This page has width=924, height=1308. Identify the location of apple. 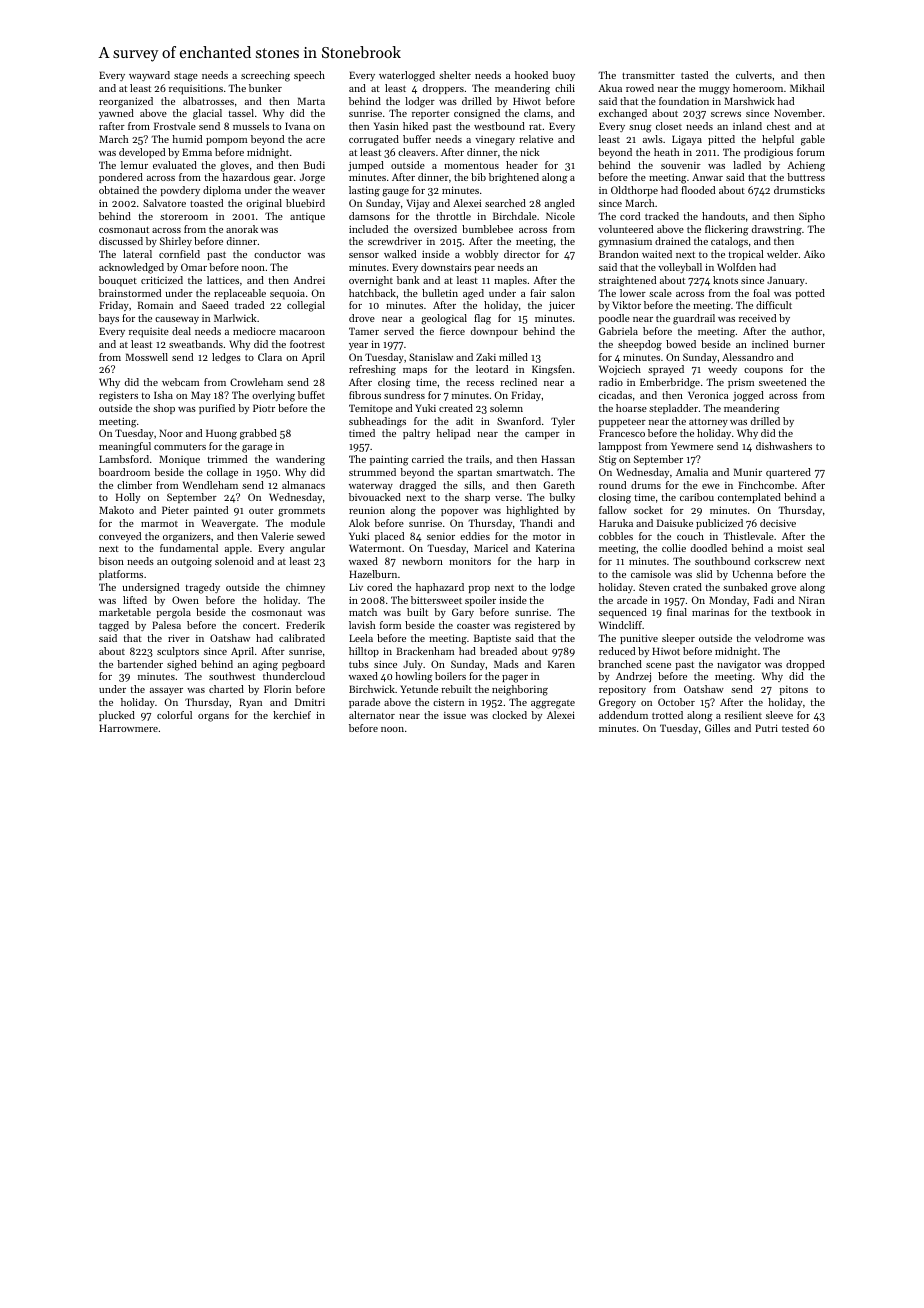
(237, 549).
